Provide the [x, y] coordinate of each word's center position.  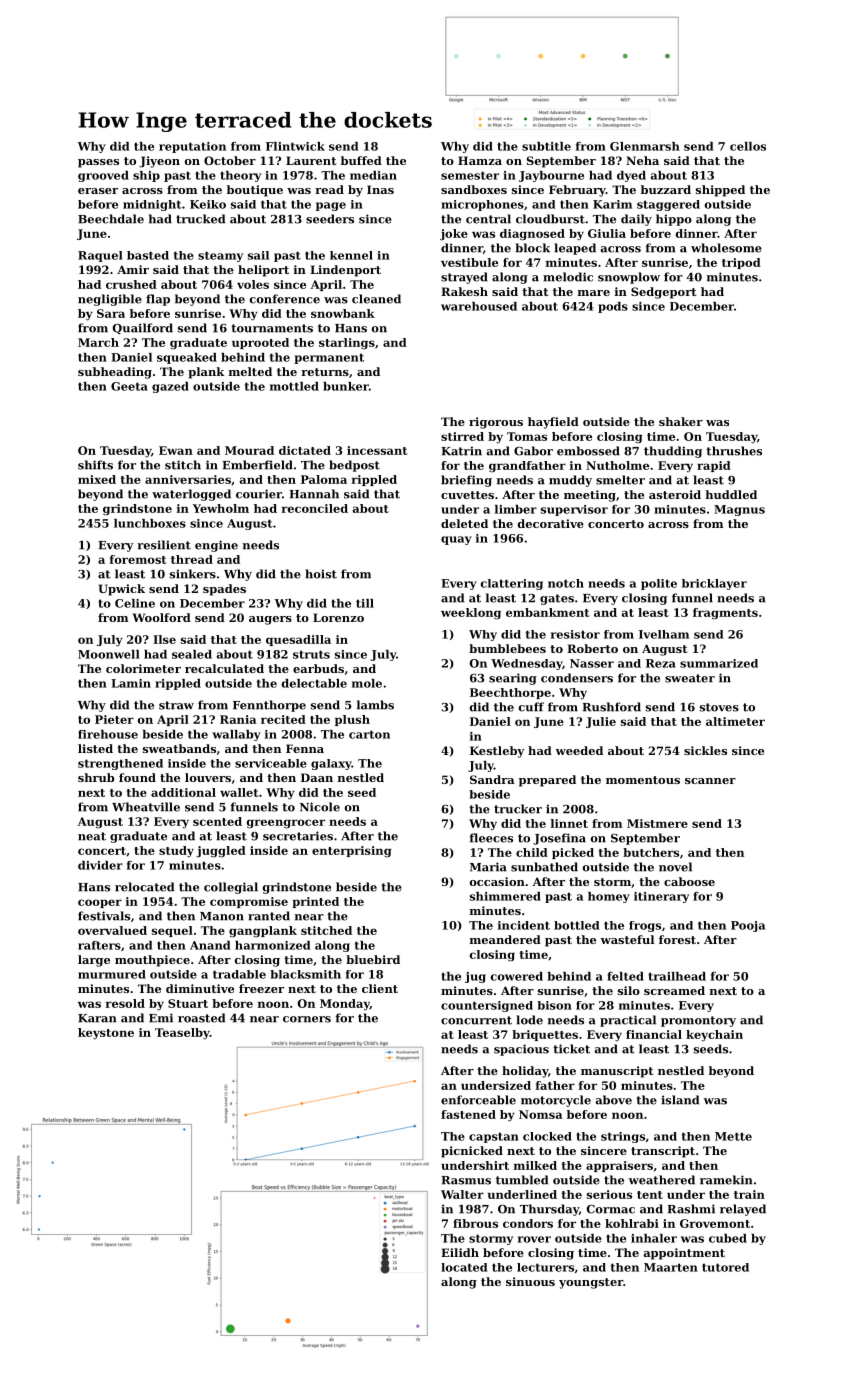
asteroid [675, 494]
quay [456, 540]
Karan [97, 1018]
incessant [377, 450]
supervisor [574, 510]
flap [158, 300]
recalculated [224, 668]
